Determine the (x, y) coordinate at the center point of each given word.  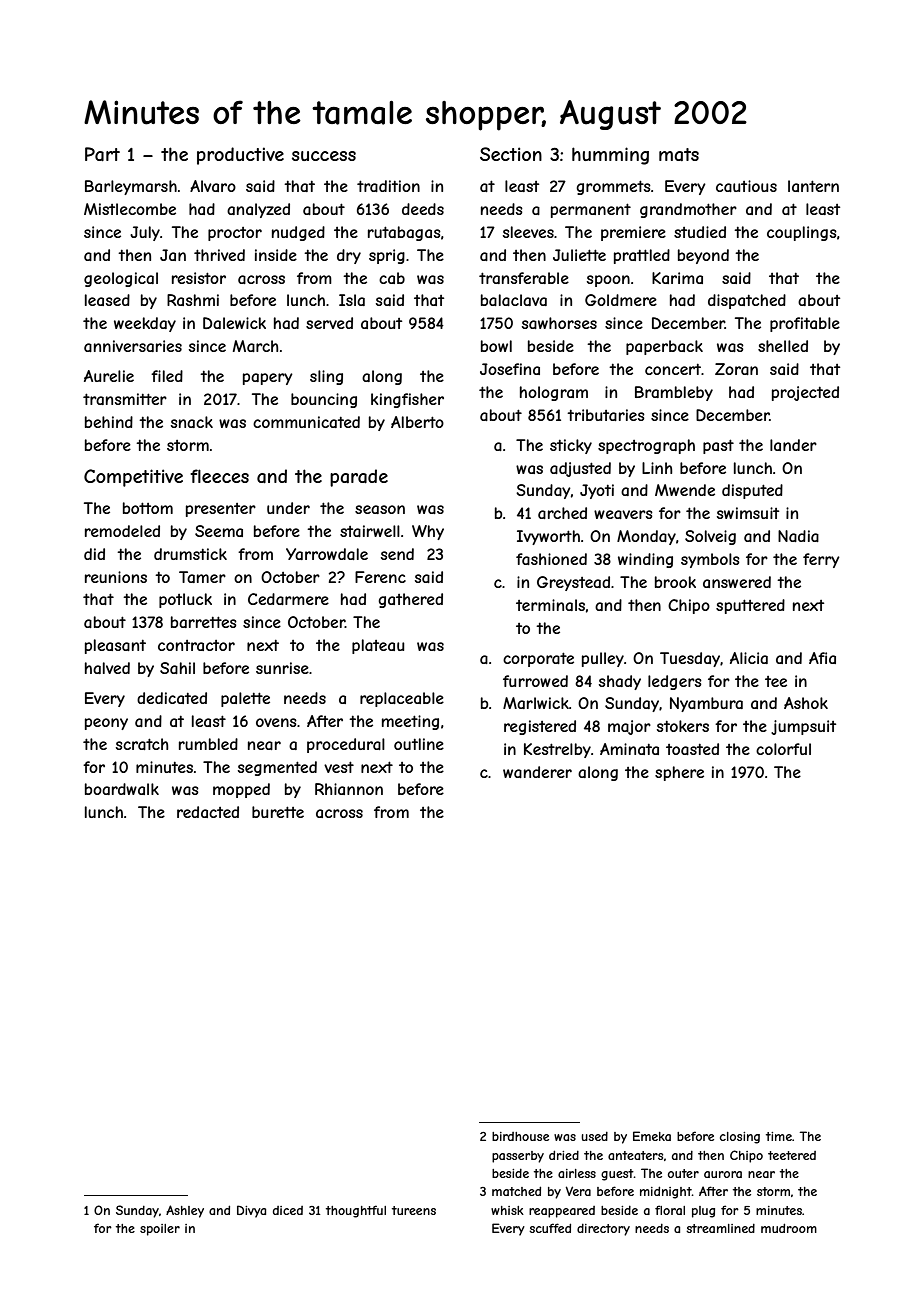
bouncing (324, 400)
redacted (208, 812)
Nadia (798, 536)
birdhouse (520, 1136)
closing (740, 1138)
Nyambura (706, 704)
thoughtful (356, 1211)
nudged (298, 233)
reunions (116, 577)
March (256, 346)
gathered (410, 600)
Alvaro (213, 186)
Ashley (185, 1211)
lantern (813, 186)
